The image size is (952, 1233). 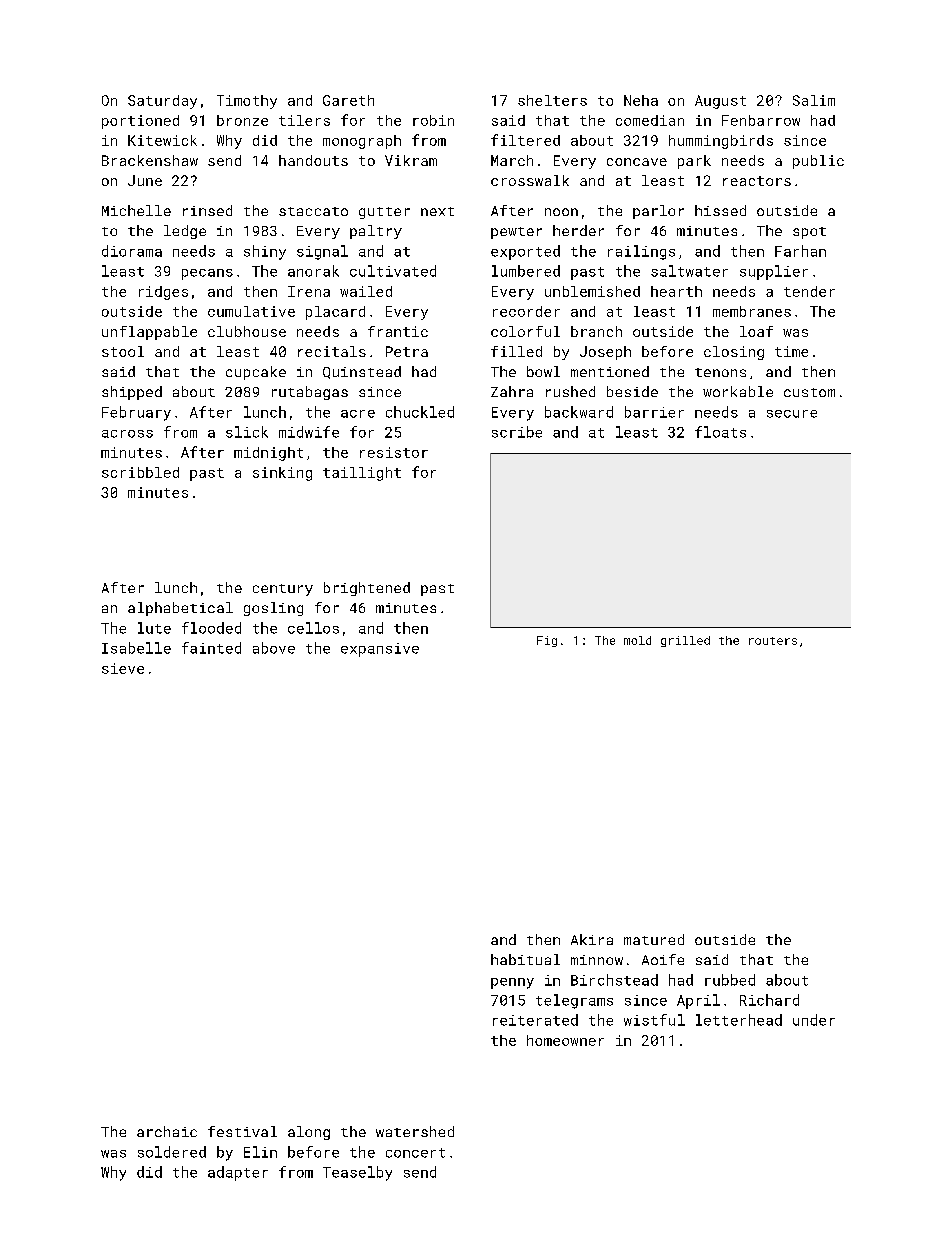 I want to click on sinking, so click(x=282, y=474).
